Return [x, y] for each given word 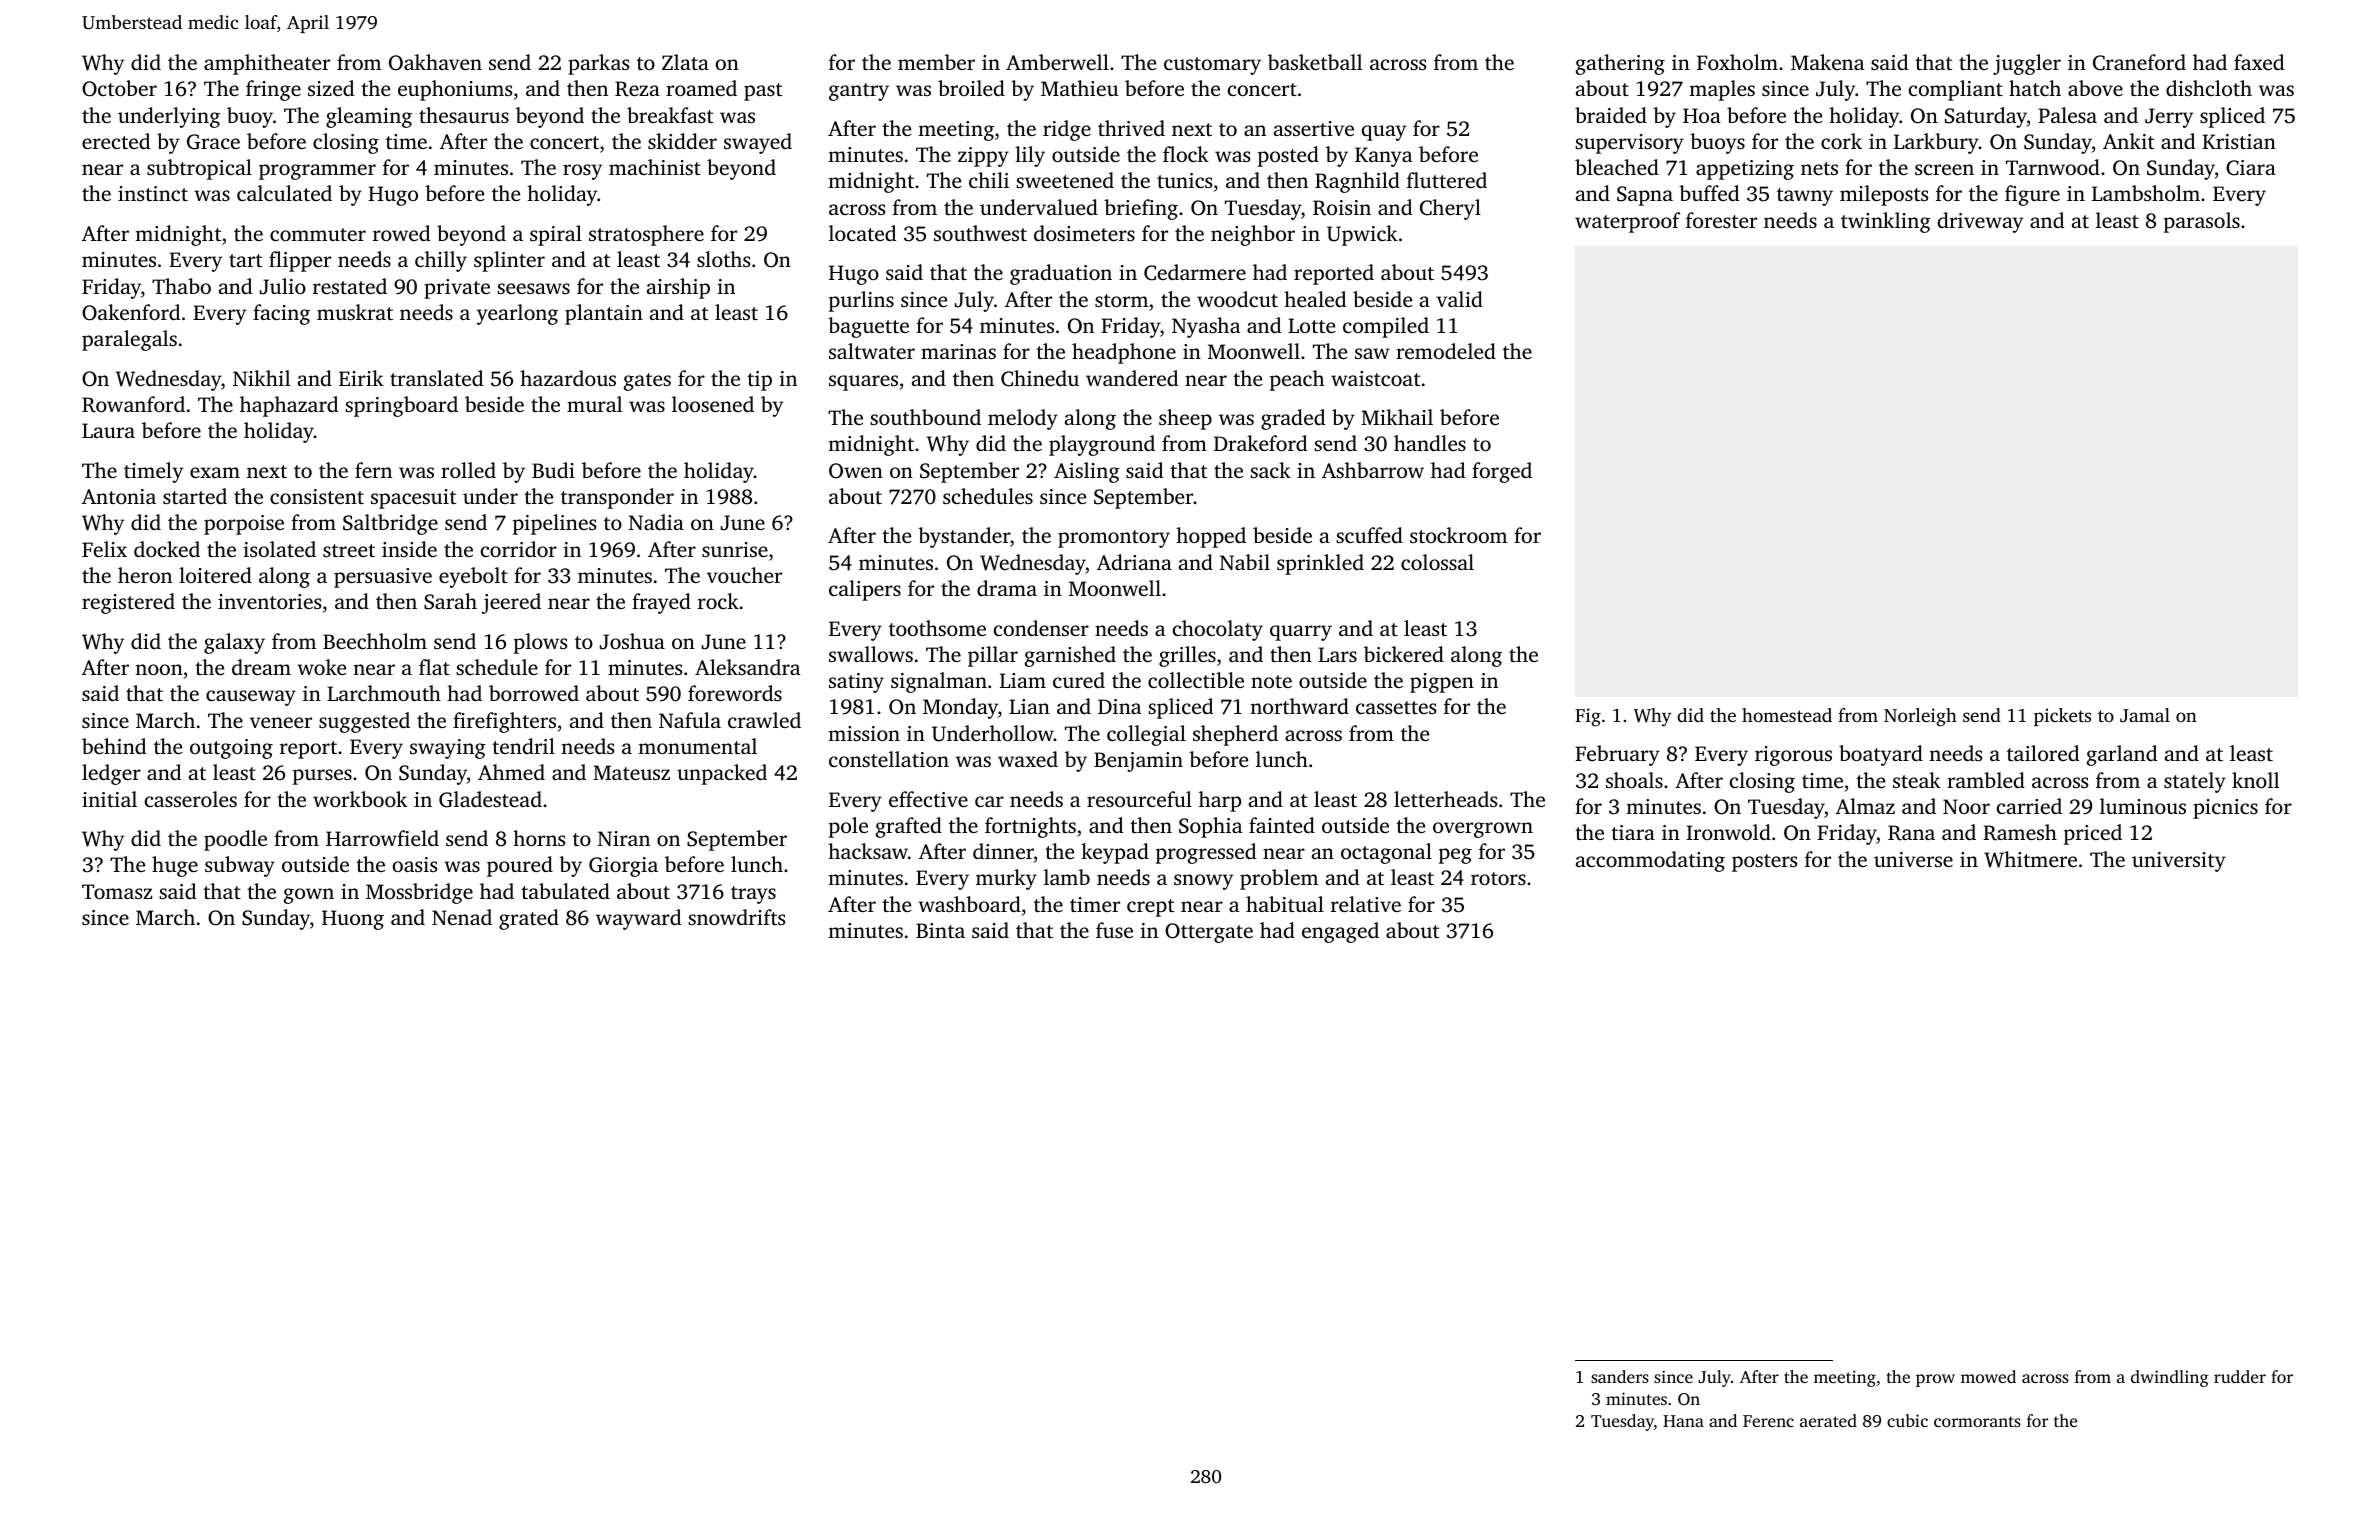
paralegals [129, 340]
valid [1459, 299]
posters [1764, 863]
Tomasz [117, 891]
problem [1279, 879]
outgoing [231, 749]
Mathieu [1079, 88]
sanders [1620, 1376]
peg [1455, 856]
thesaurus [464, 115]
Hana [1683, 1421]
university [2179, 862]
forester [1721, 220]
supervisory [1629, 144]
